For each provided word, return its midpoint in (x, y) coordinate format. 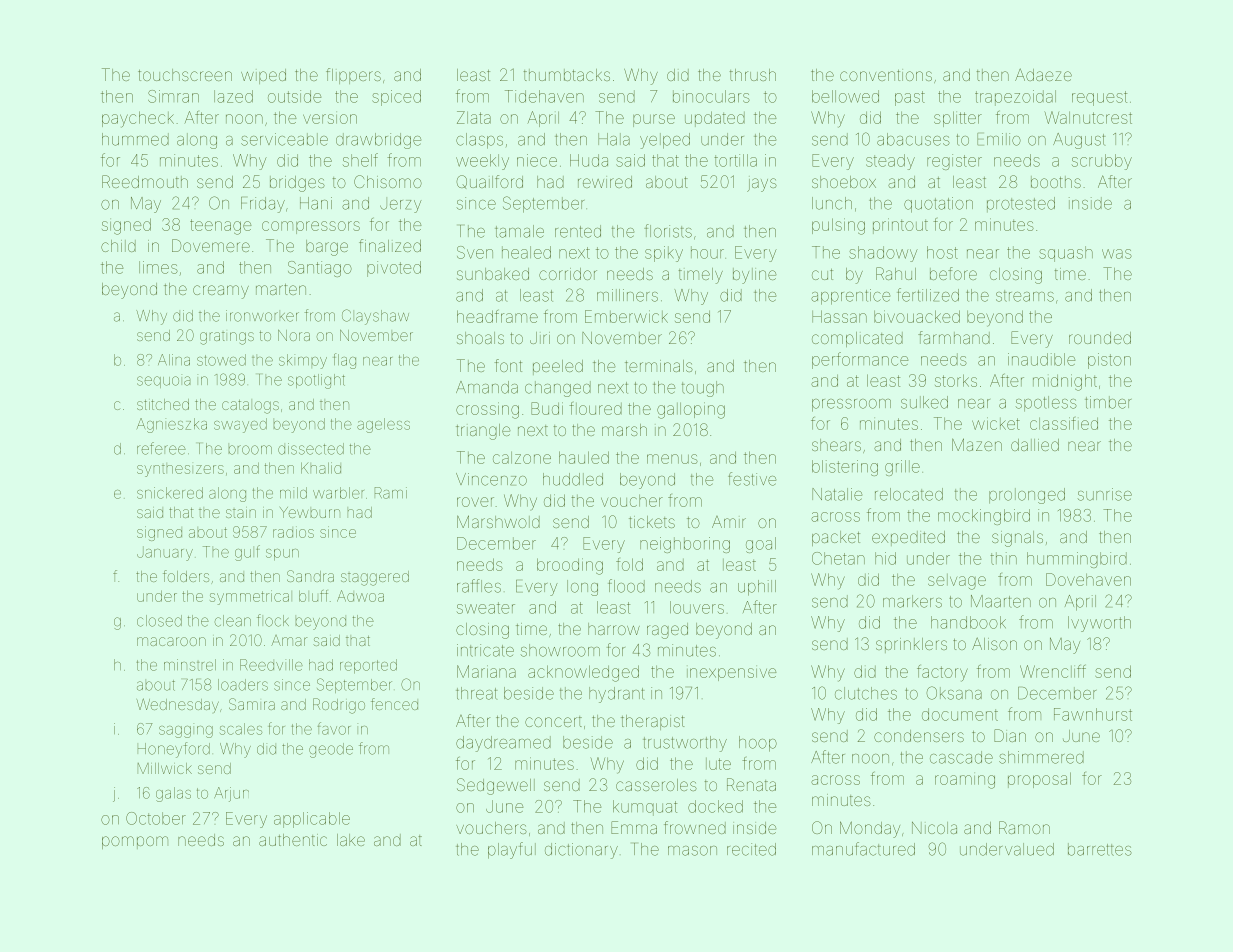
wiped (263, 76)
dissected (311, 449)
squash (1066, 254)
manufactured (863, 849)
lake (351, 840)
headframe (497, 316)
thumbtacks (567, 75)
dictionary (581, 851)
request (1099, 98)
